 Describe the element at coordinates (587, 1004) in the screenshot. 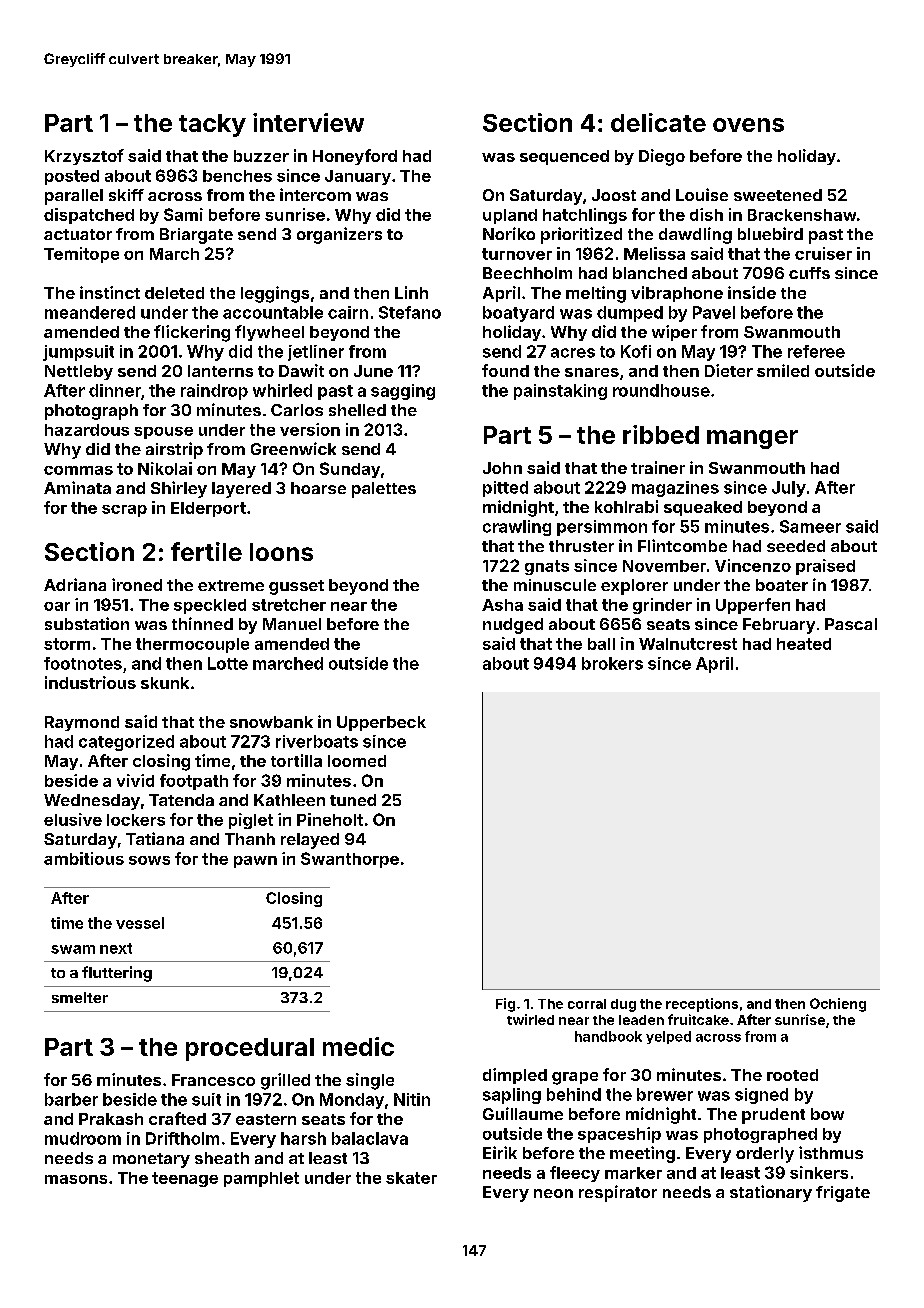

I see `corral` at that location.
